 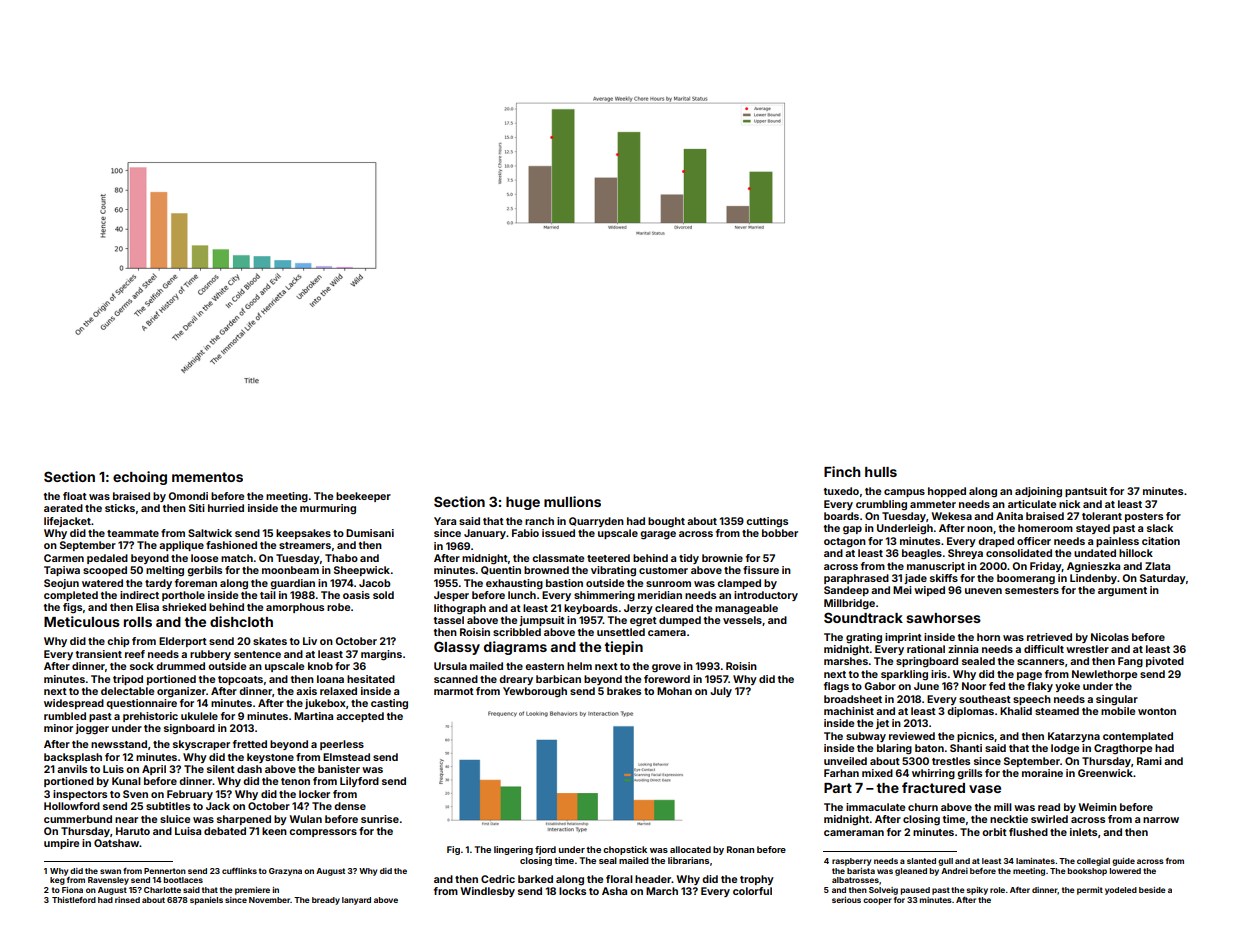 I want to click on whirring, so click(x=933, y=774).
